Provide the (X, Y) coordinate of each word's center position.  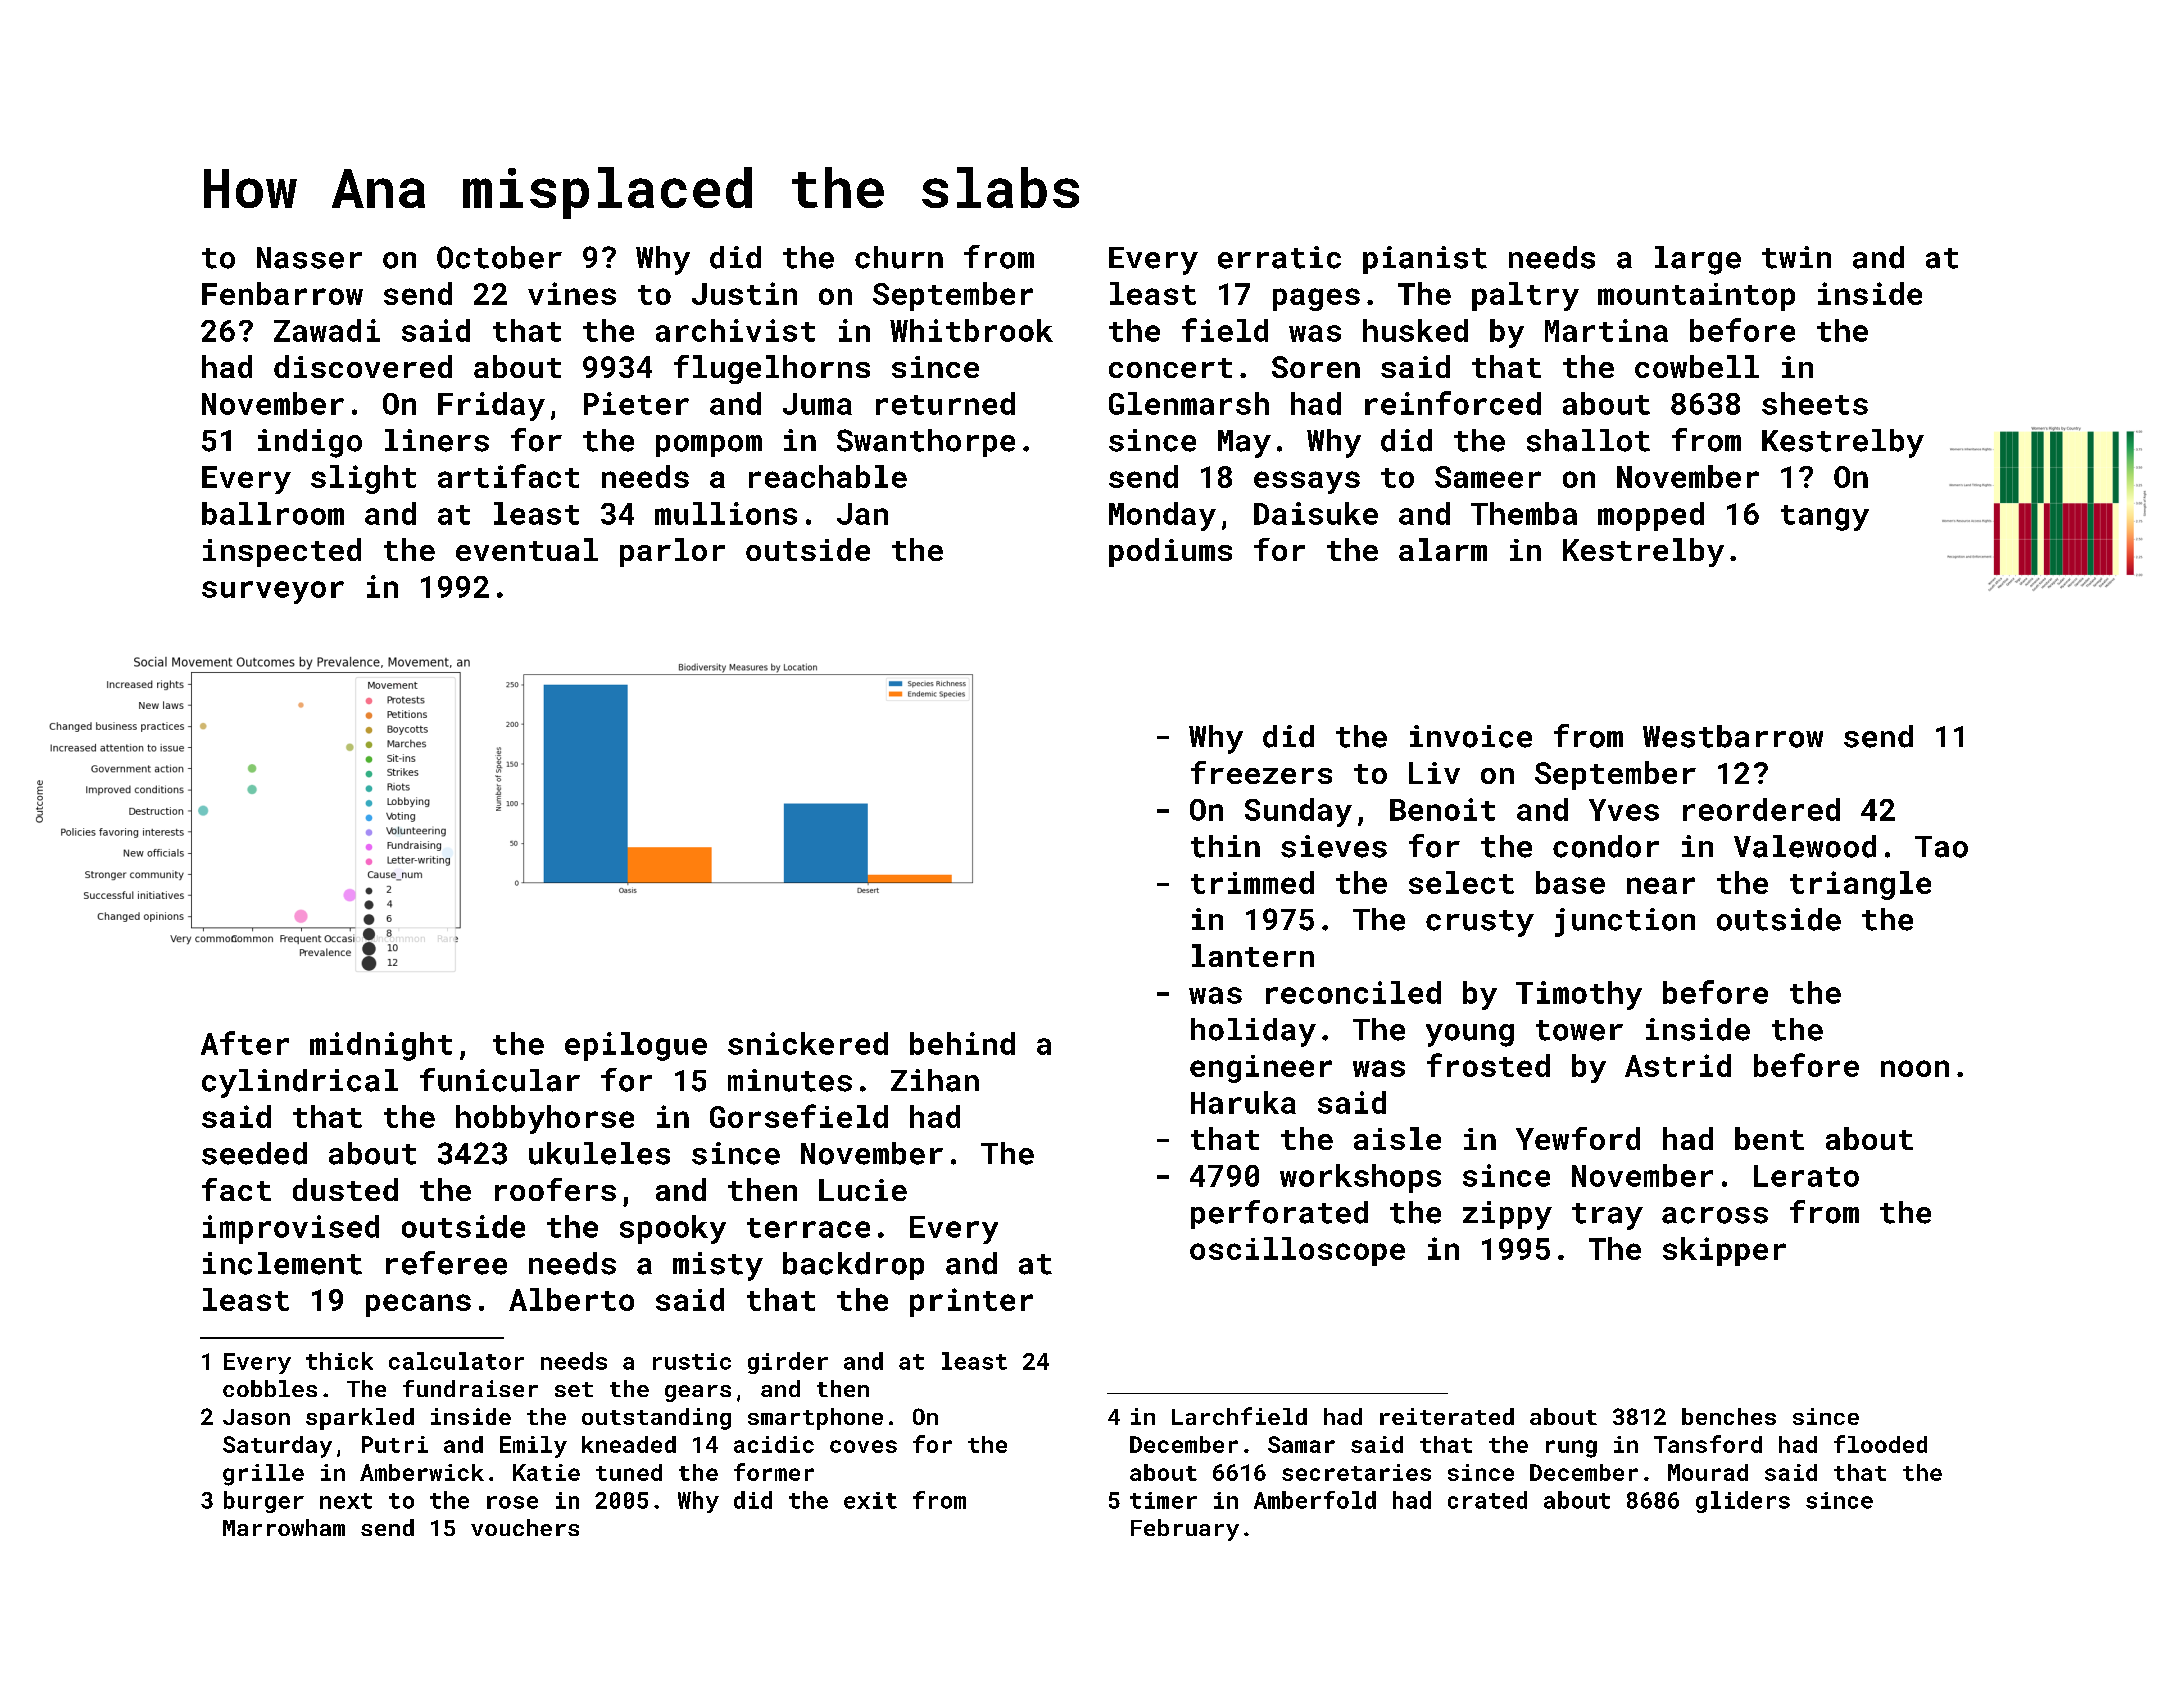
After (245, 1043)
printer (971, 1302)
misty (718, 1266)
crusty (1480, 923)
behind (962, 1043)
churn (899, 257)
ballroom (273, 513)
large (1698, 260)
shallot (1588, 440)
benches (1729, 1416)
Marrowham (284, 1527)
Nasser (309, 258)
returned (945, 403)
